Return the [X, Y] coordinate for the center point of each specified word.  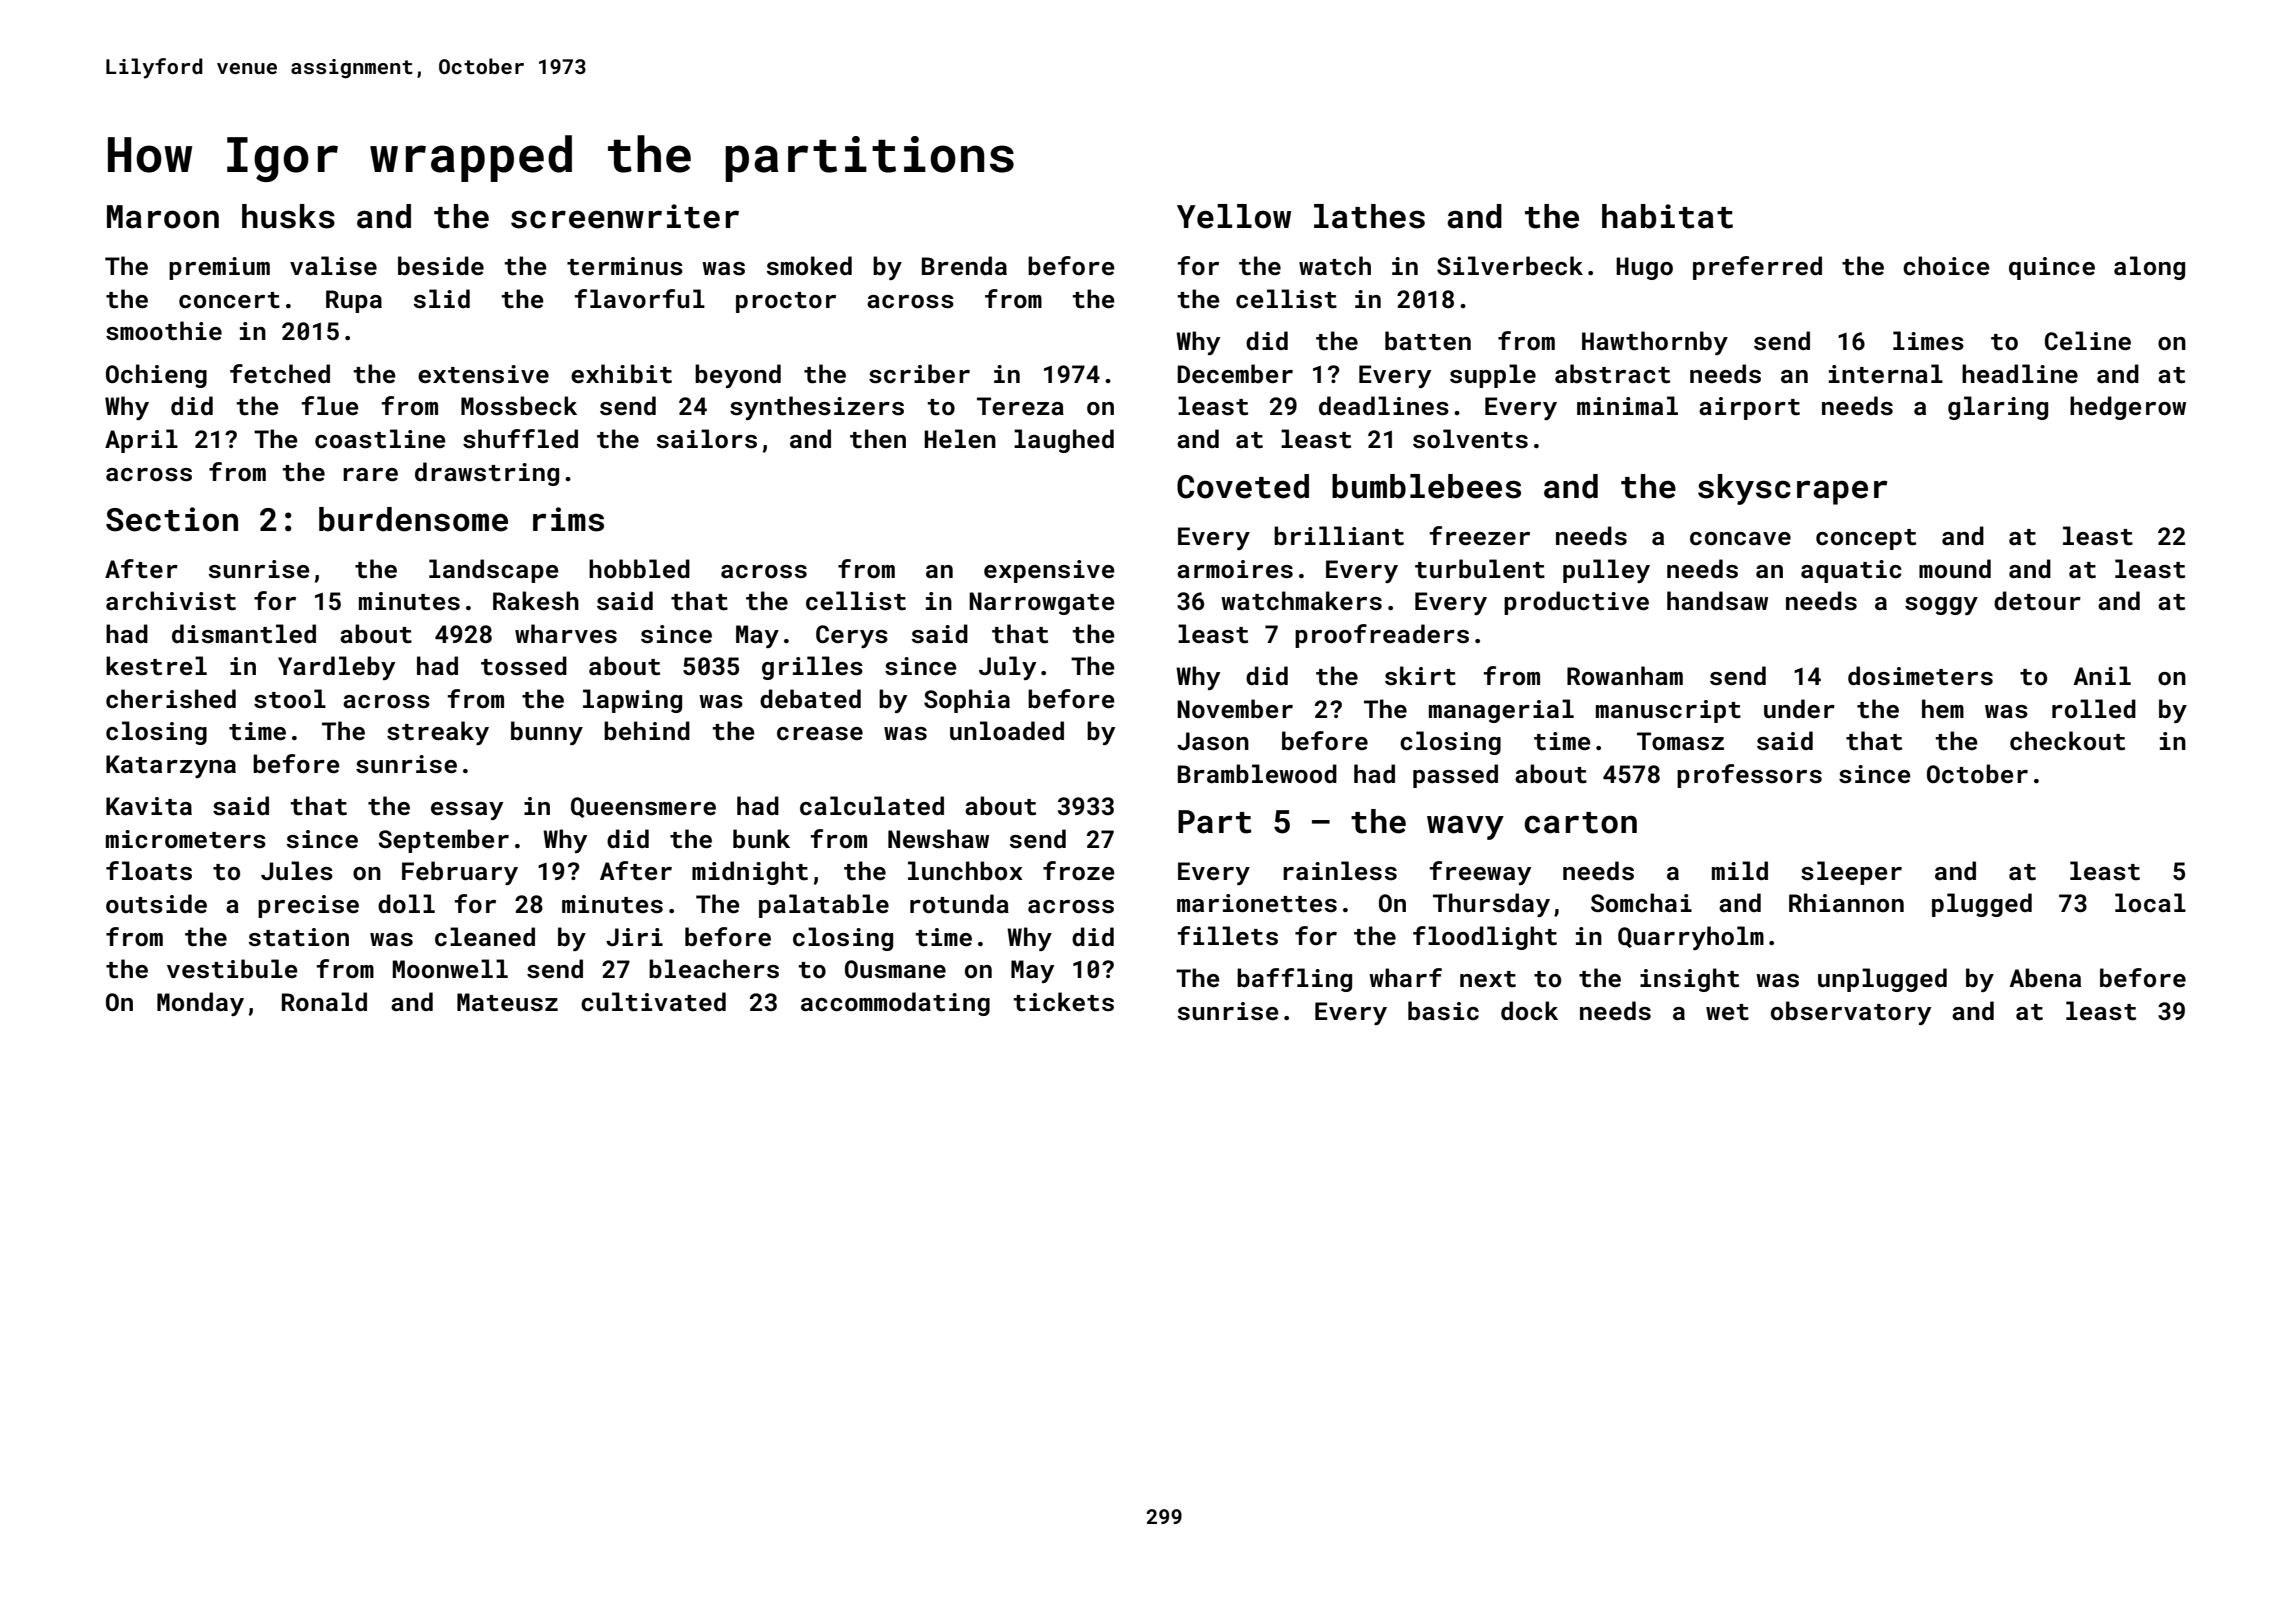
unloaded [1007, 730]
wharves [566, 634]
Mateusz [507, 1002]
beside [441, 266]
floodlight [1485, 938]
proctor [786, 302]
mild [1740, 870]
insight [1689, 980]
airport [1749, 408]
